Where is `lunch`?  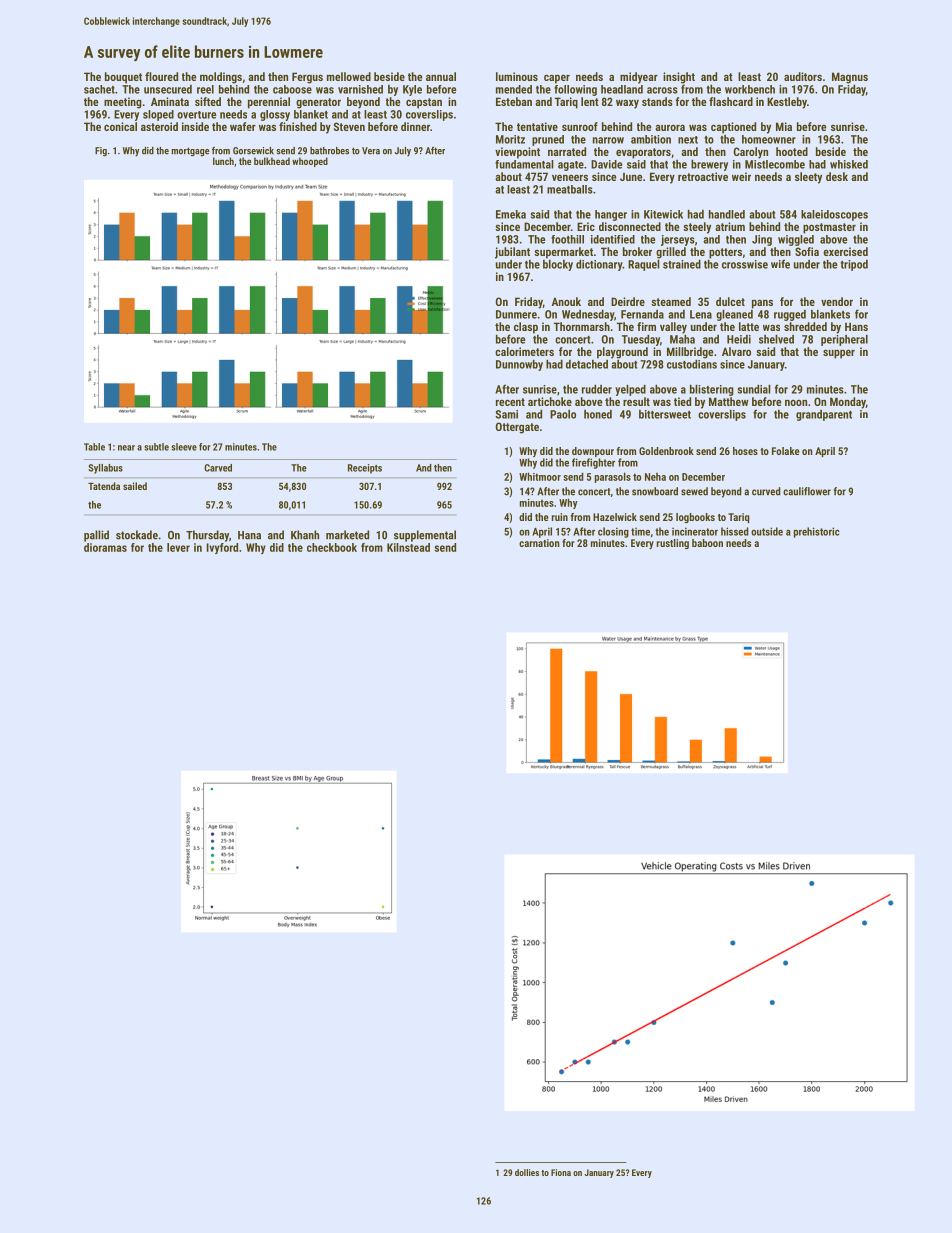 lunch is located at coordinates (223, 161).
